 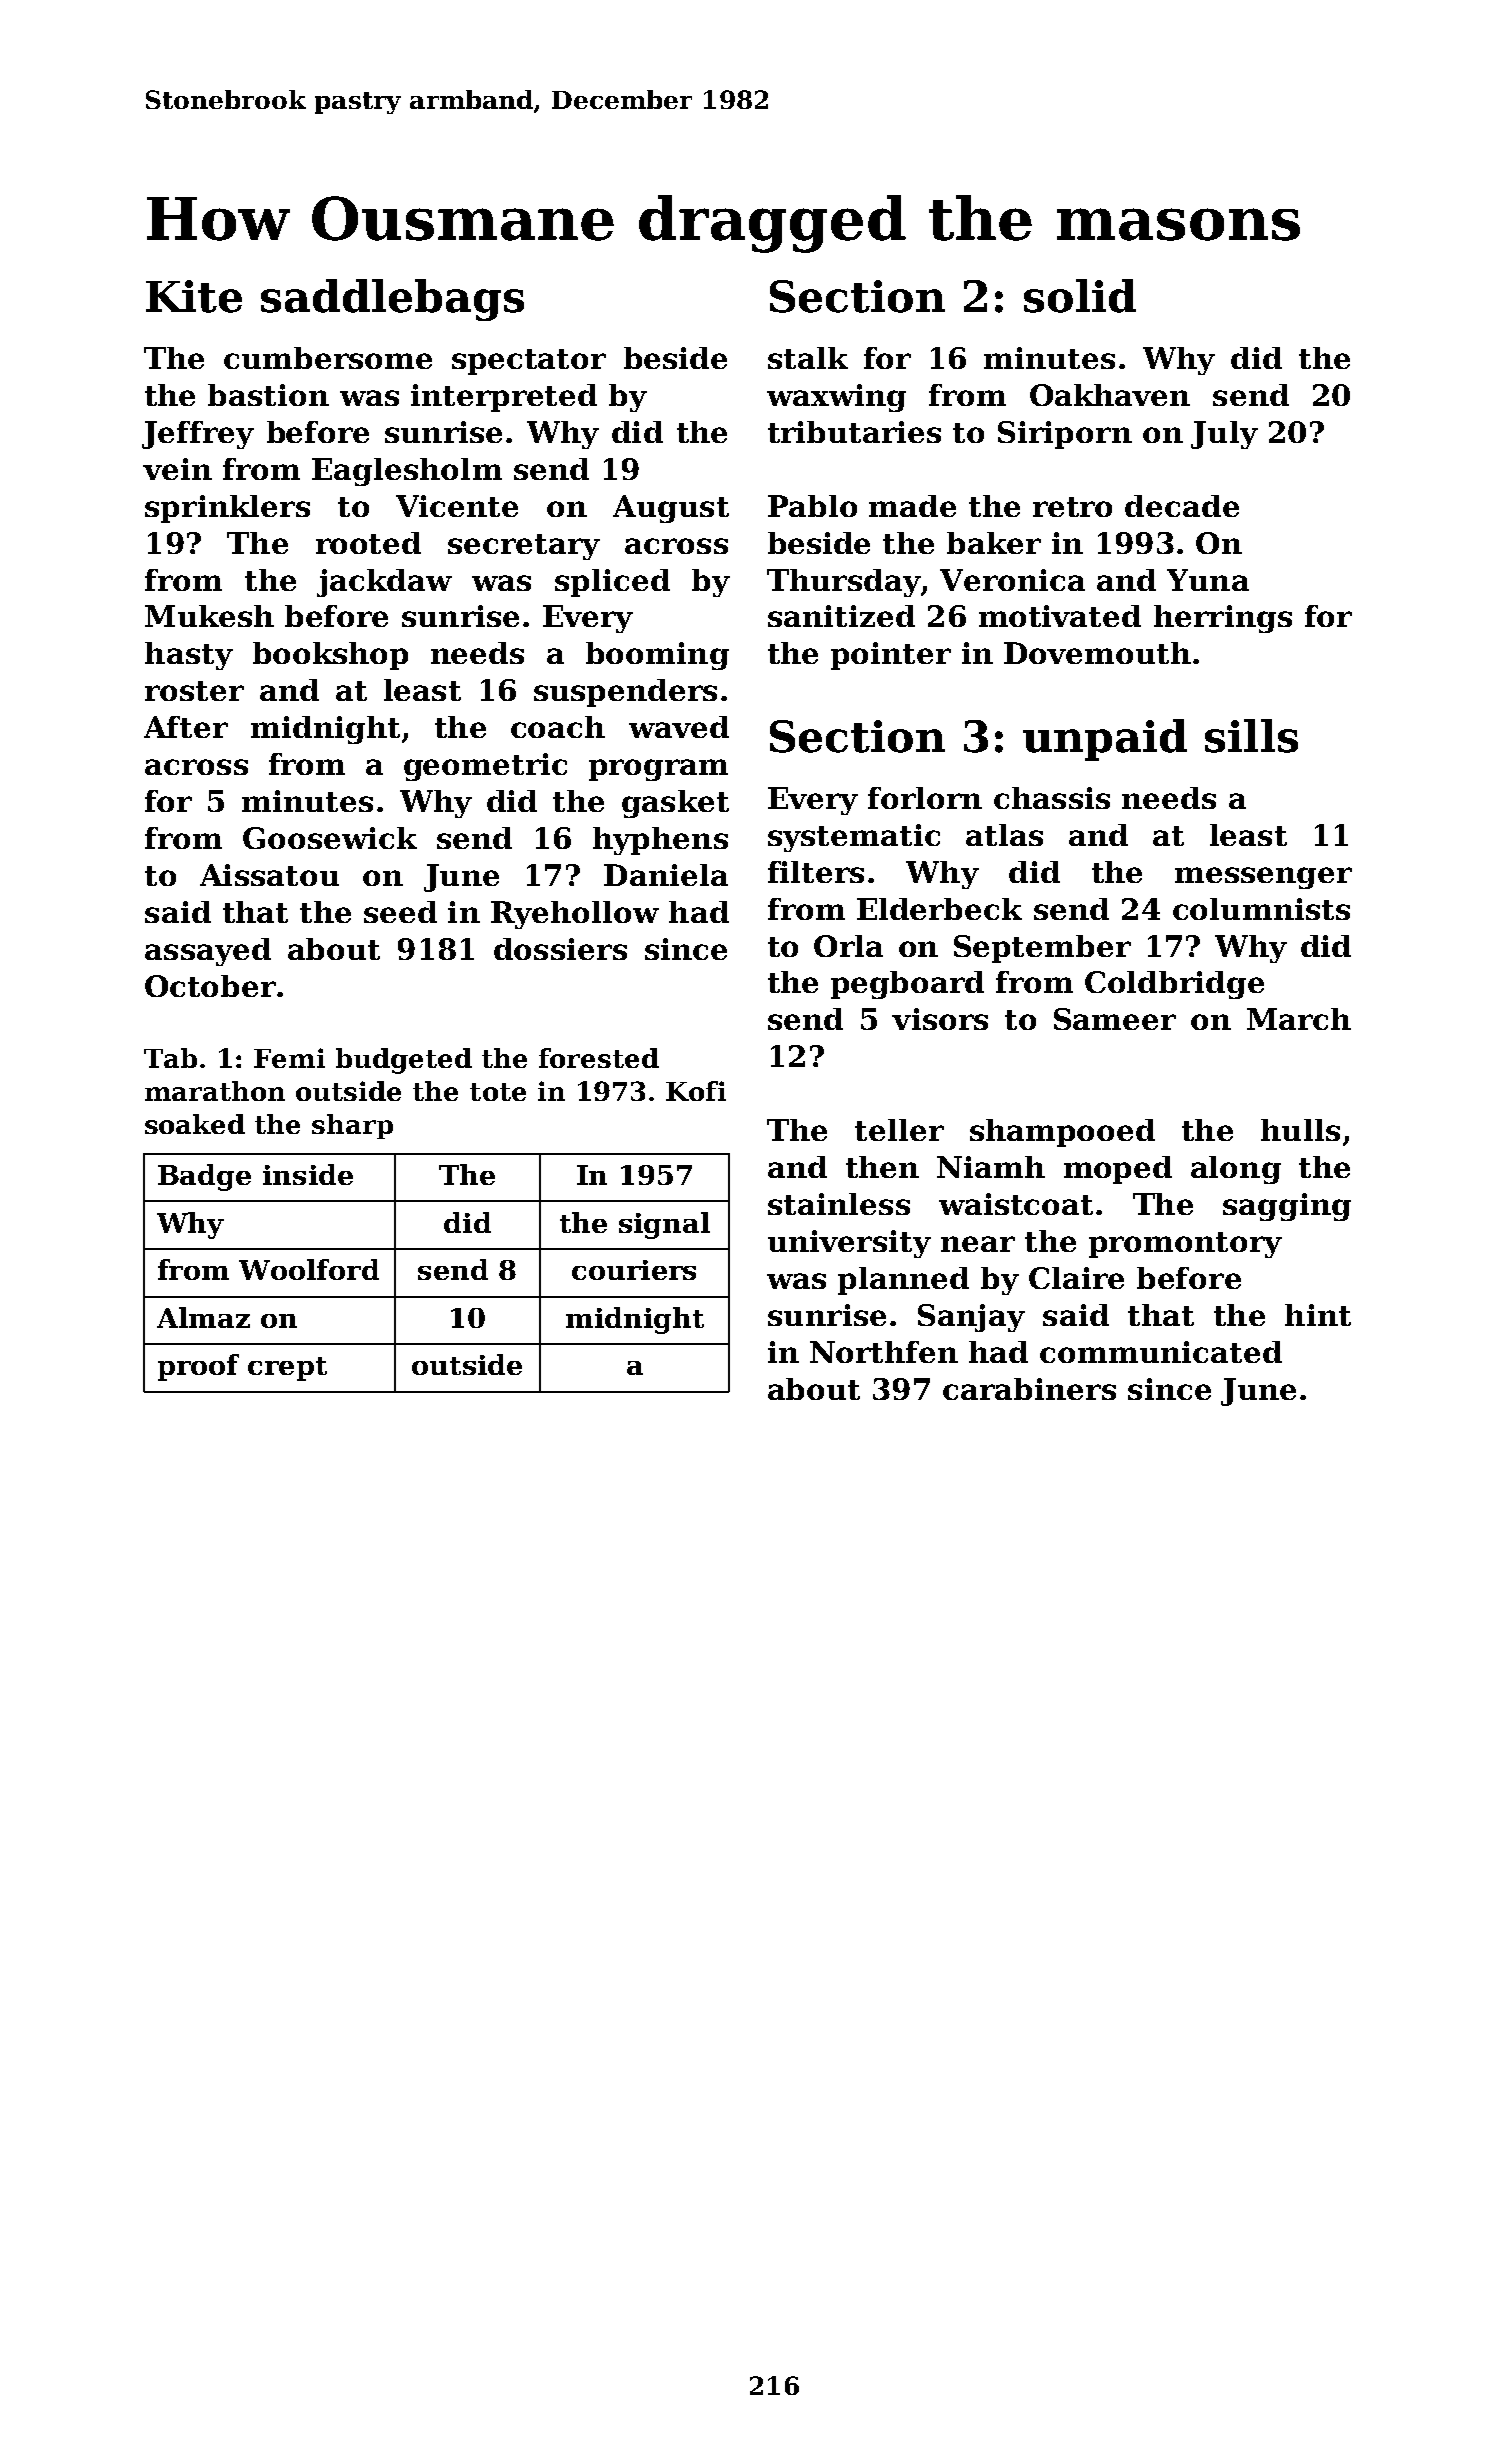 What do you see at coordinates (575, 915) in the page?
I see `Ryehollow` at bounding box center [575, 915].
